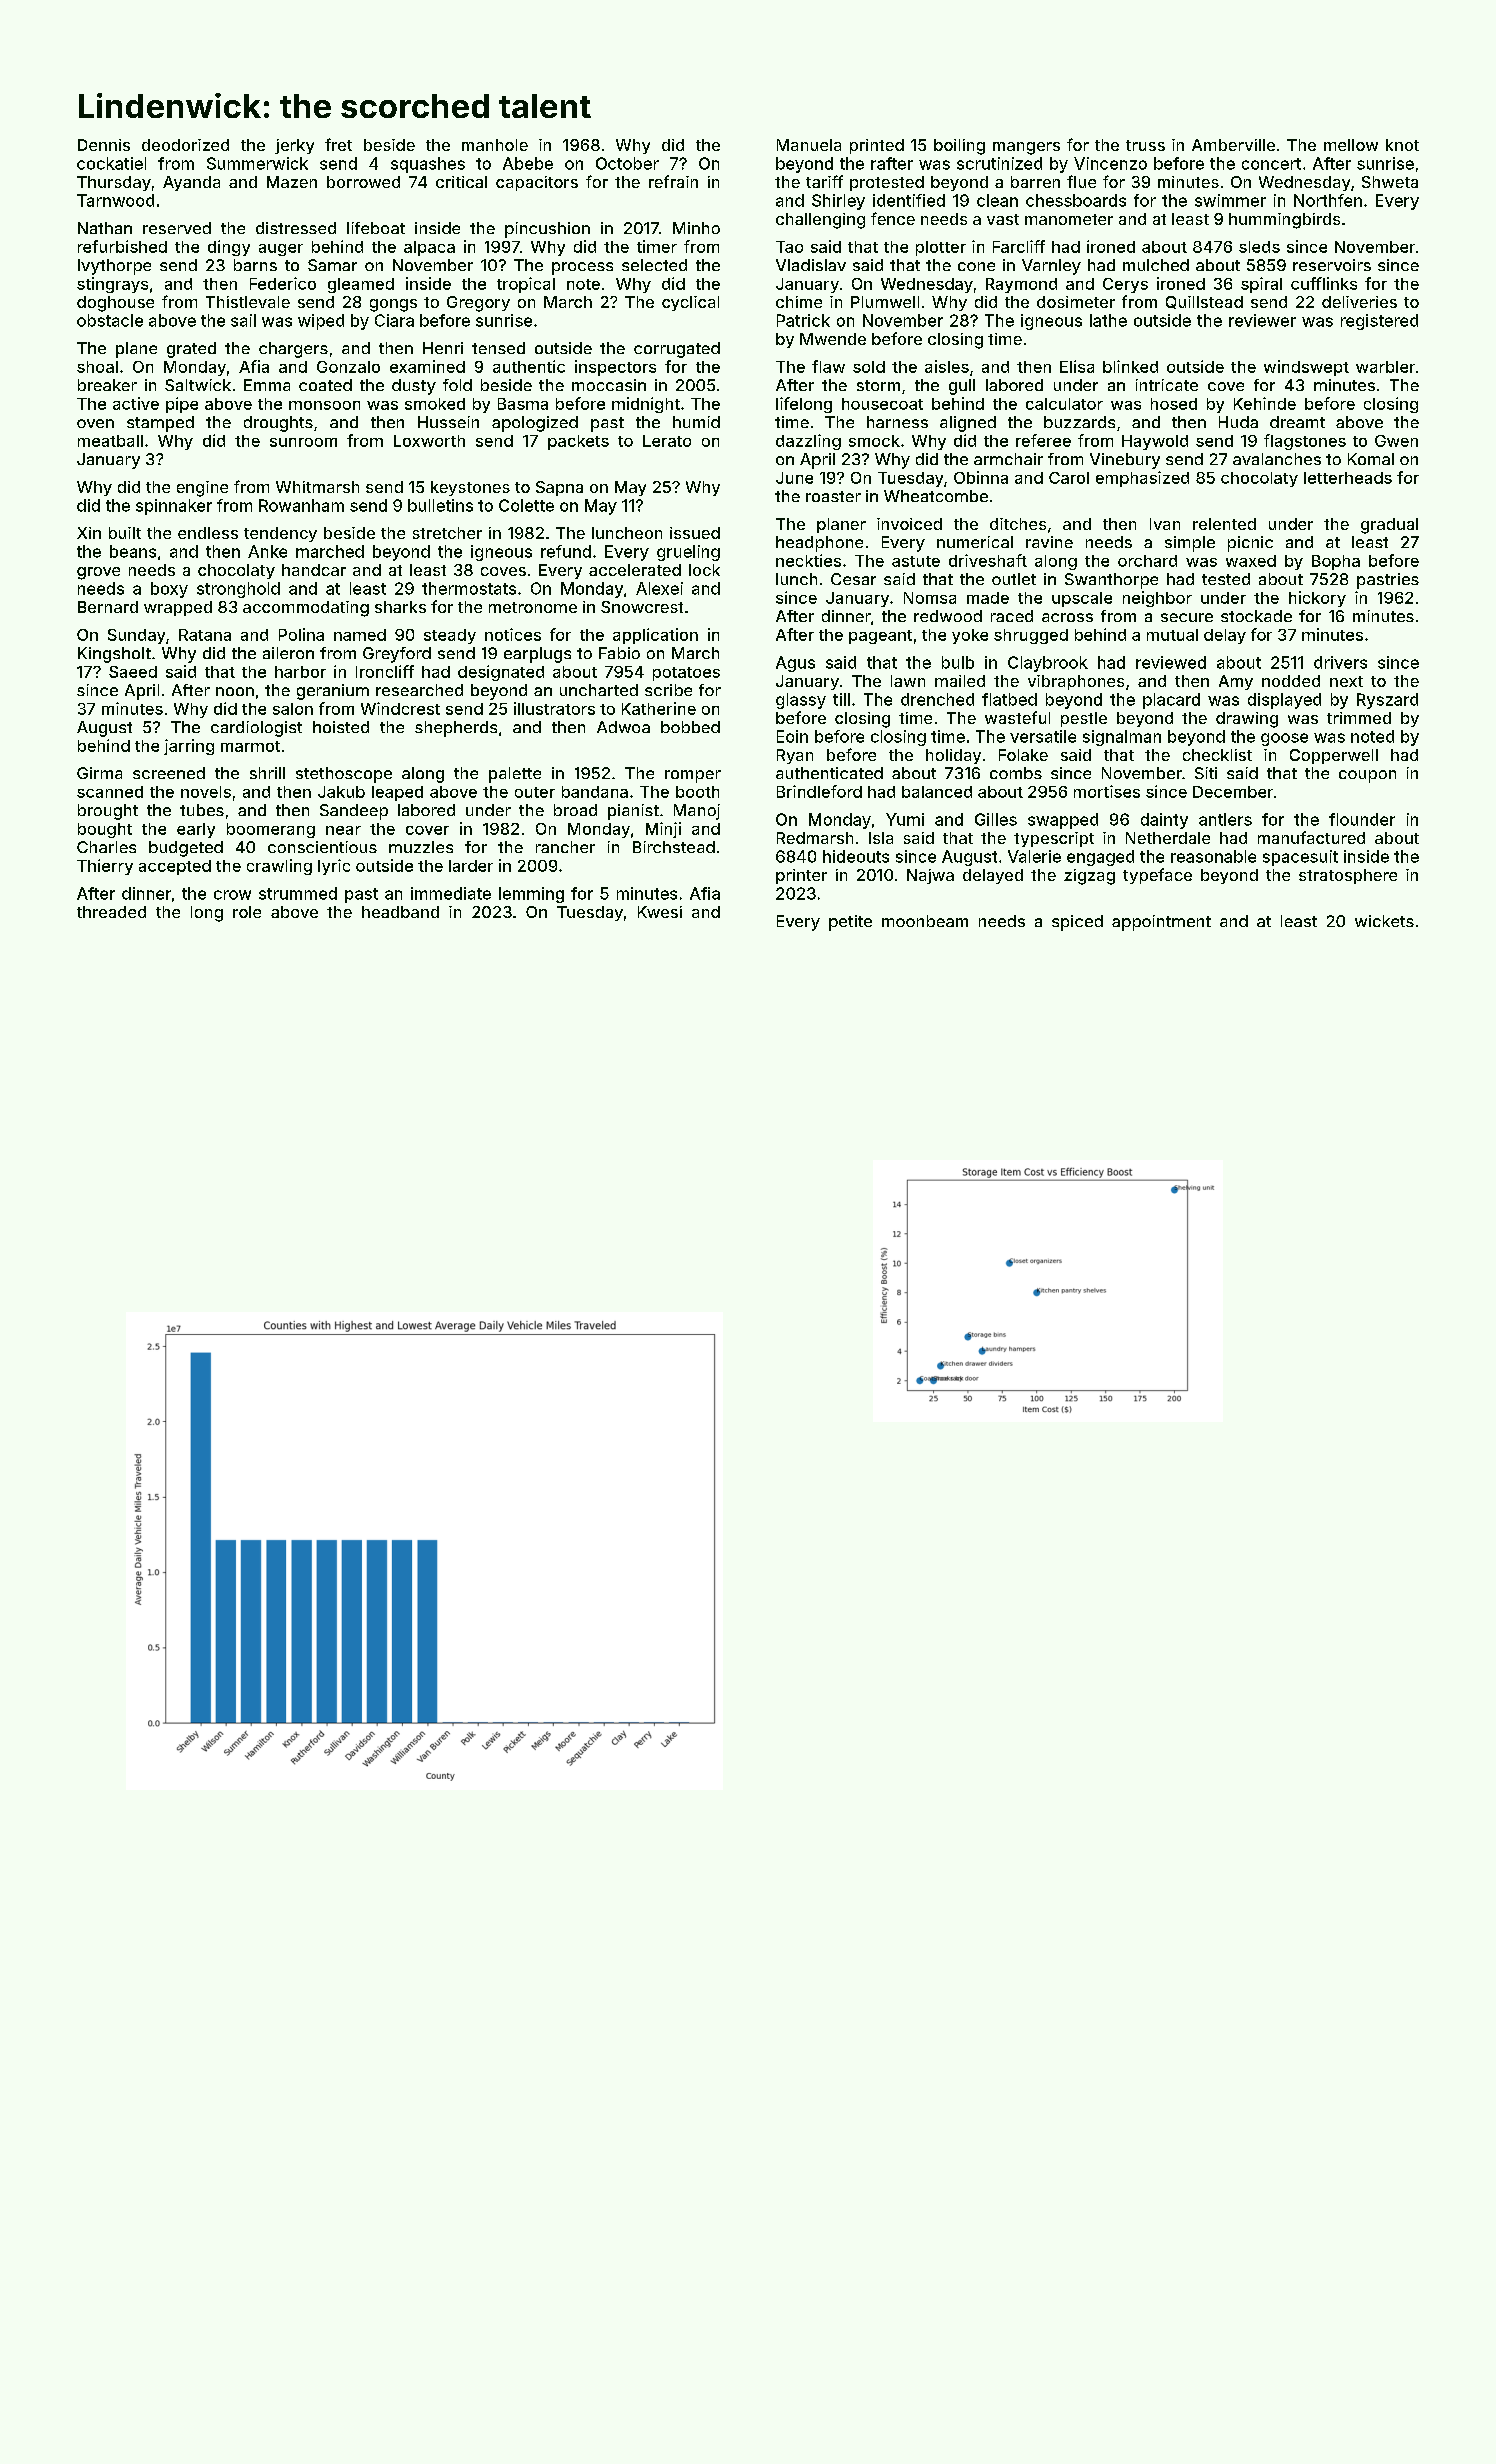 This screenshot has height=2464, width=1496. What do you see at coordinates (1082, 599) in the screenshot?
I see `upscale` at bounding box center [1082, 599].
